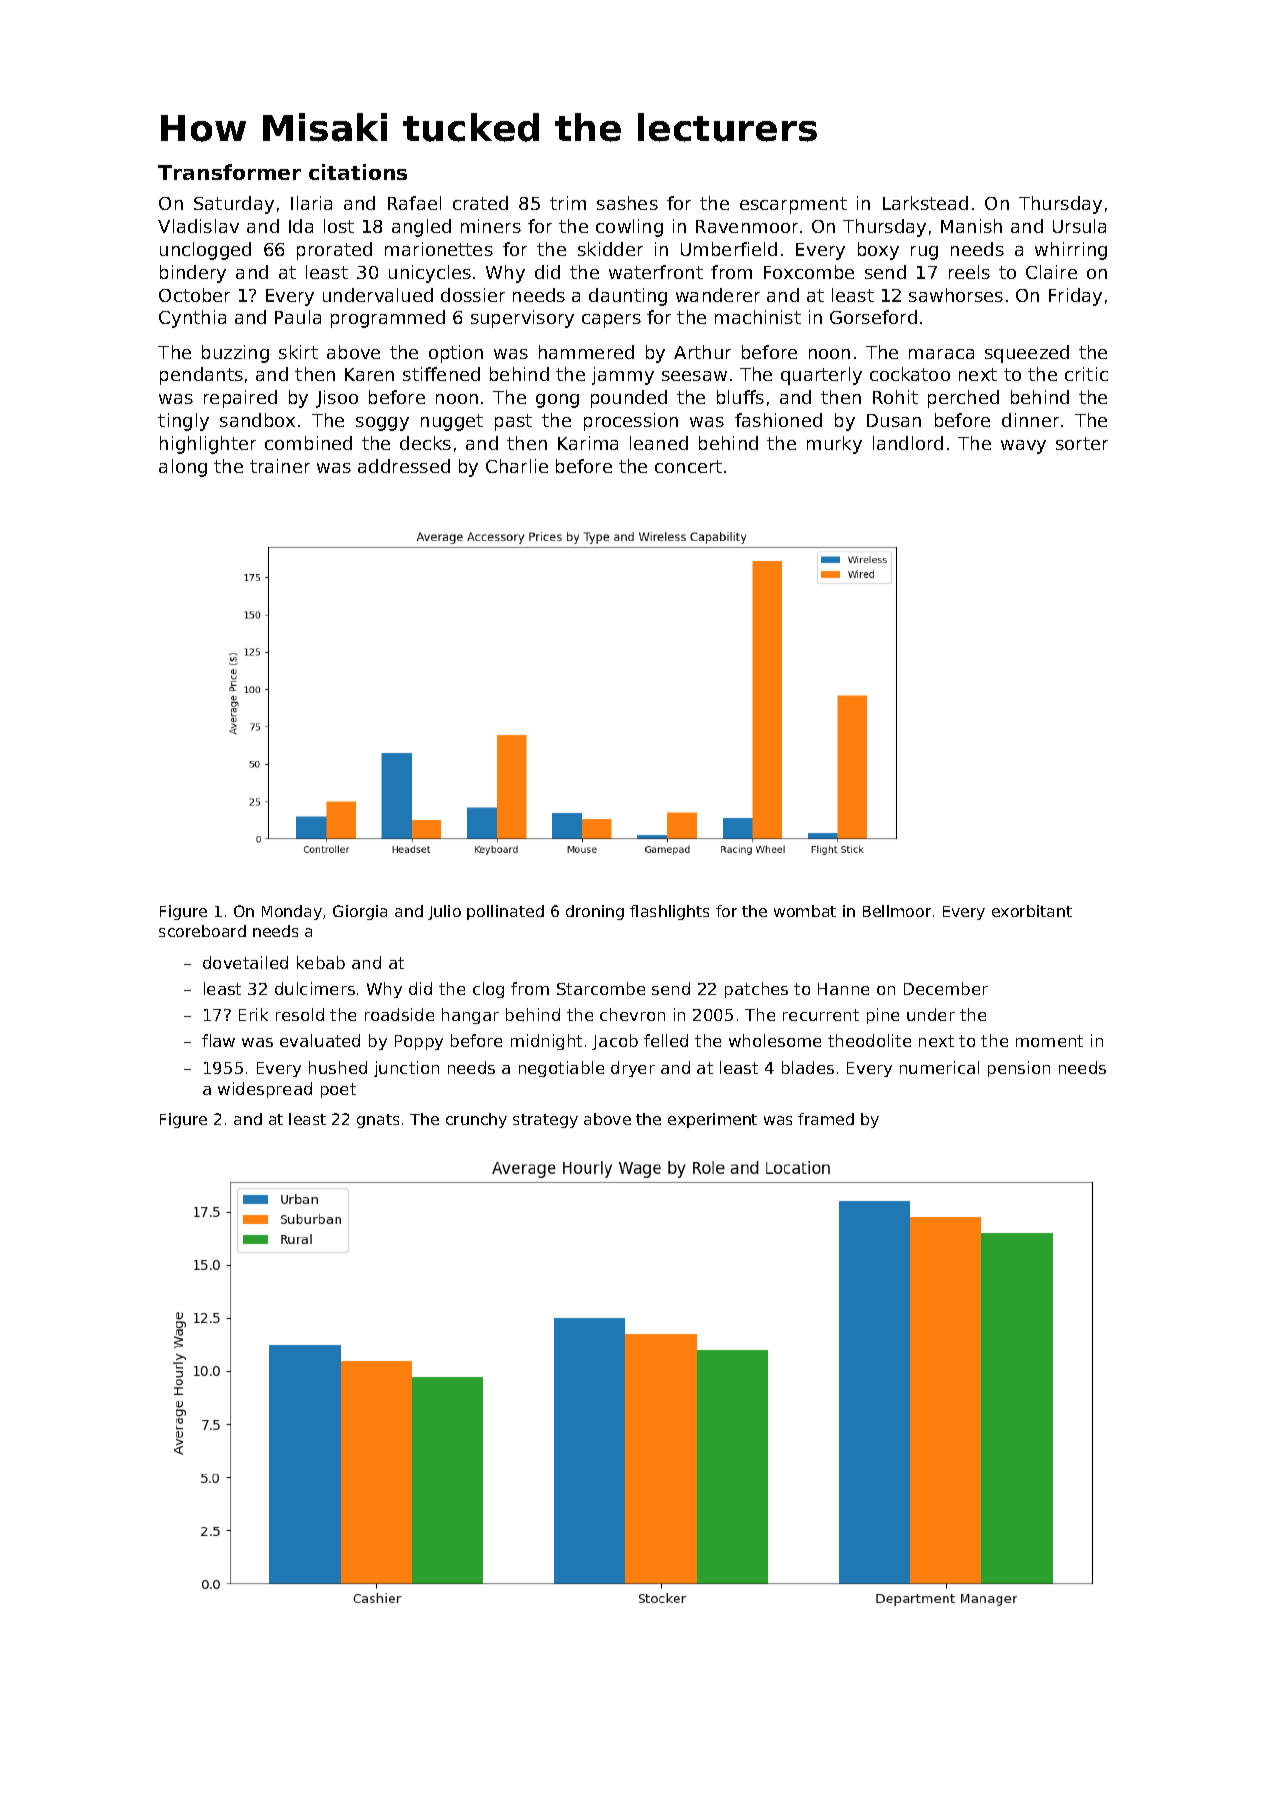 The width and height of the screenshot is (1268, 1793). Describe the element at coordinates (826, 1119) in the screenshot. I see `framed` at that location.
